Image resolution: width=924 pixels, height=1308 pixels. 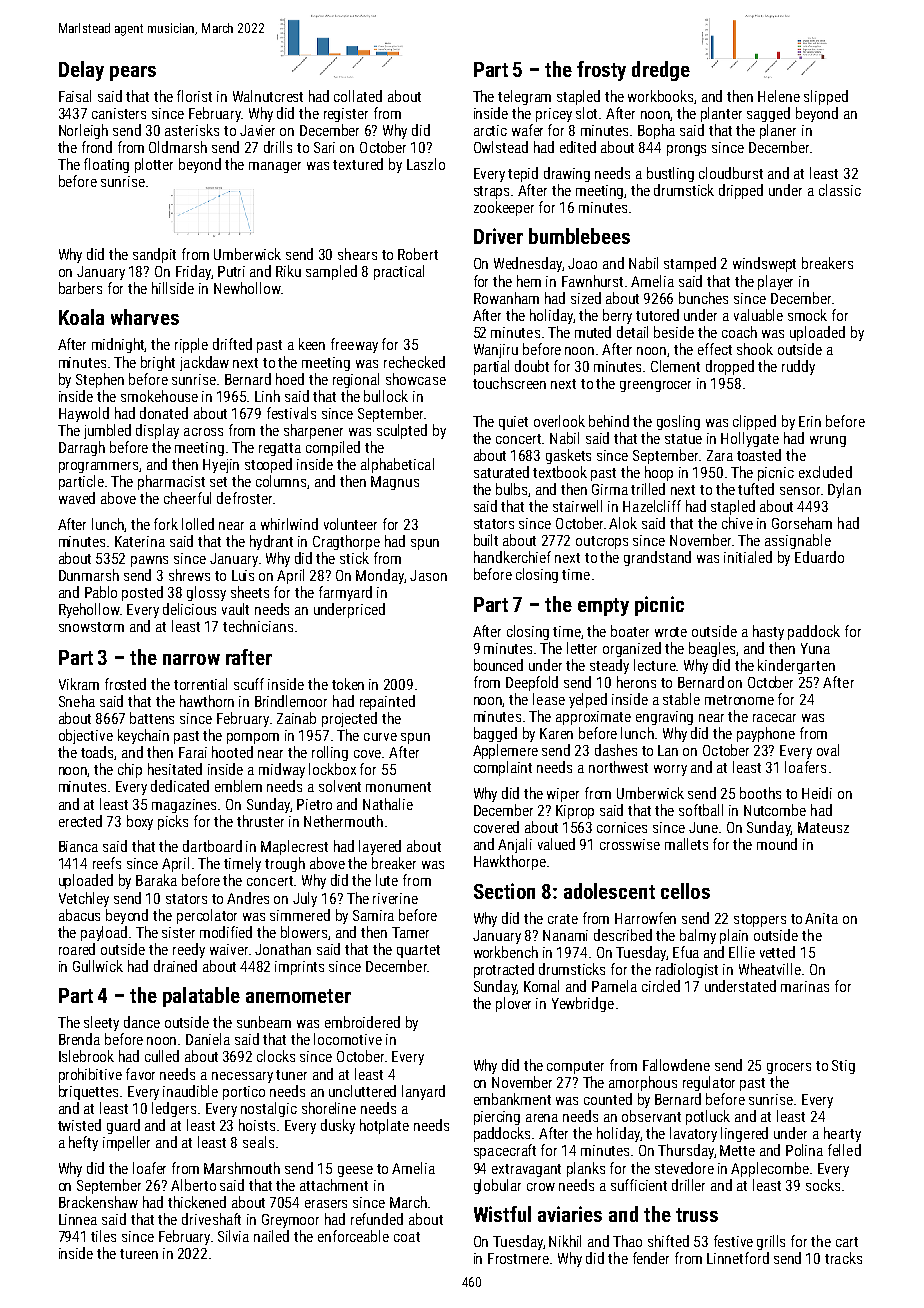 What do you see at coordinates (512, 557) in the screenshot?
I see `handkerchief` at bounding box center [512, 557].
